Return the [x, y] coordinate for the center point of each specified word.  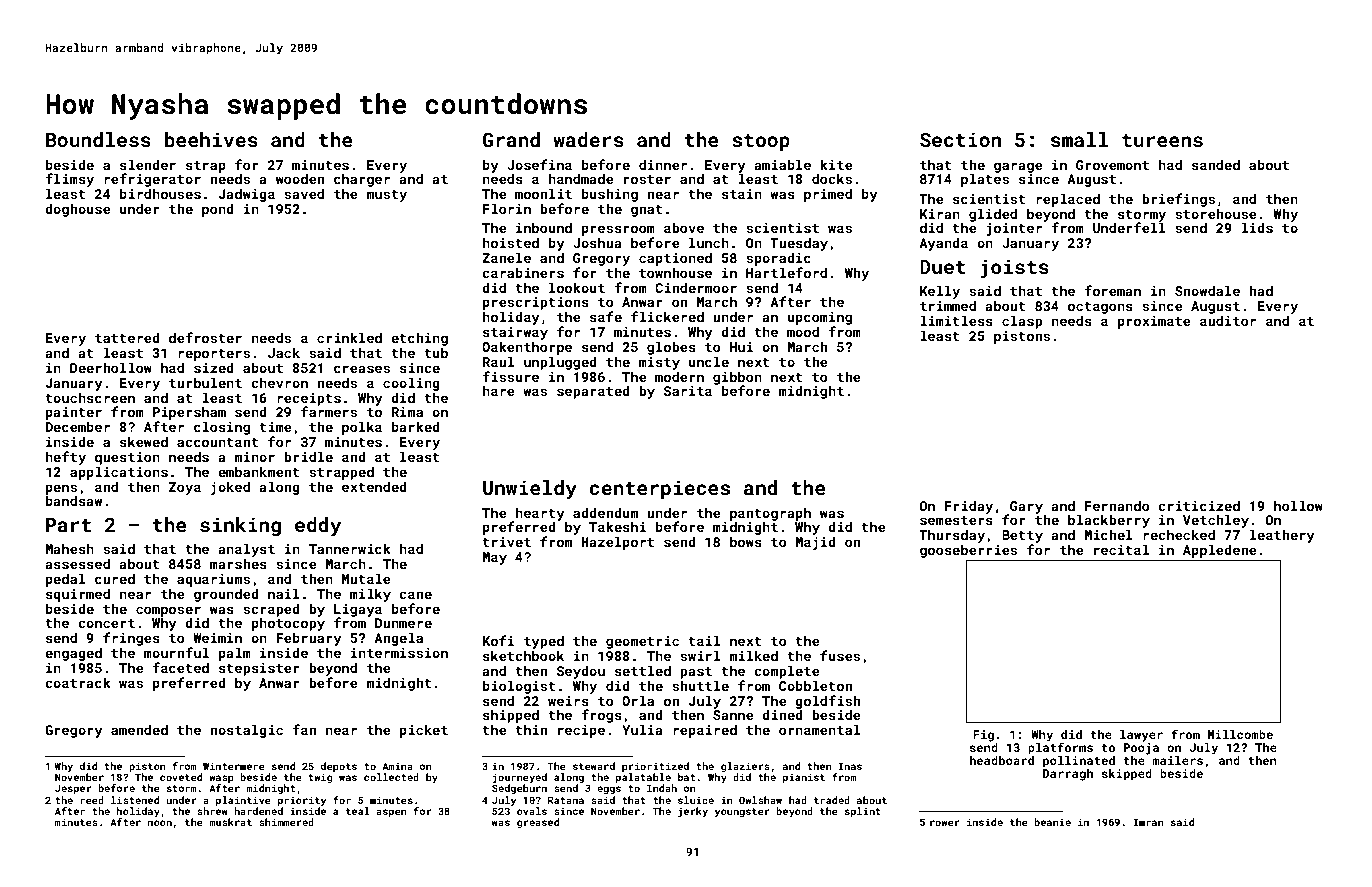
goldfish [827, 702]
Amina [397, 766]
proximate [1154, 322]
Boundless [98, 139]
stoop [761, 142]
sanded [1216, 164]
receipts [309, 399]
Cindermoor [696, 287]
